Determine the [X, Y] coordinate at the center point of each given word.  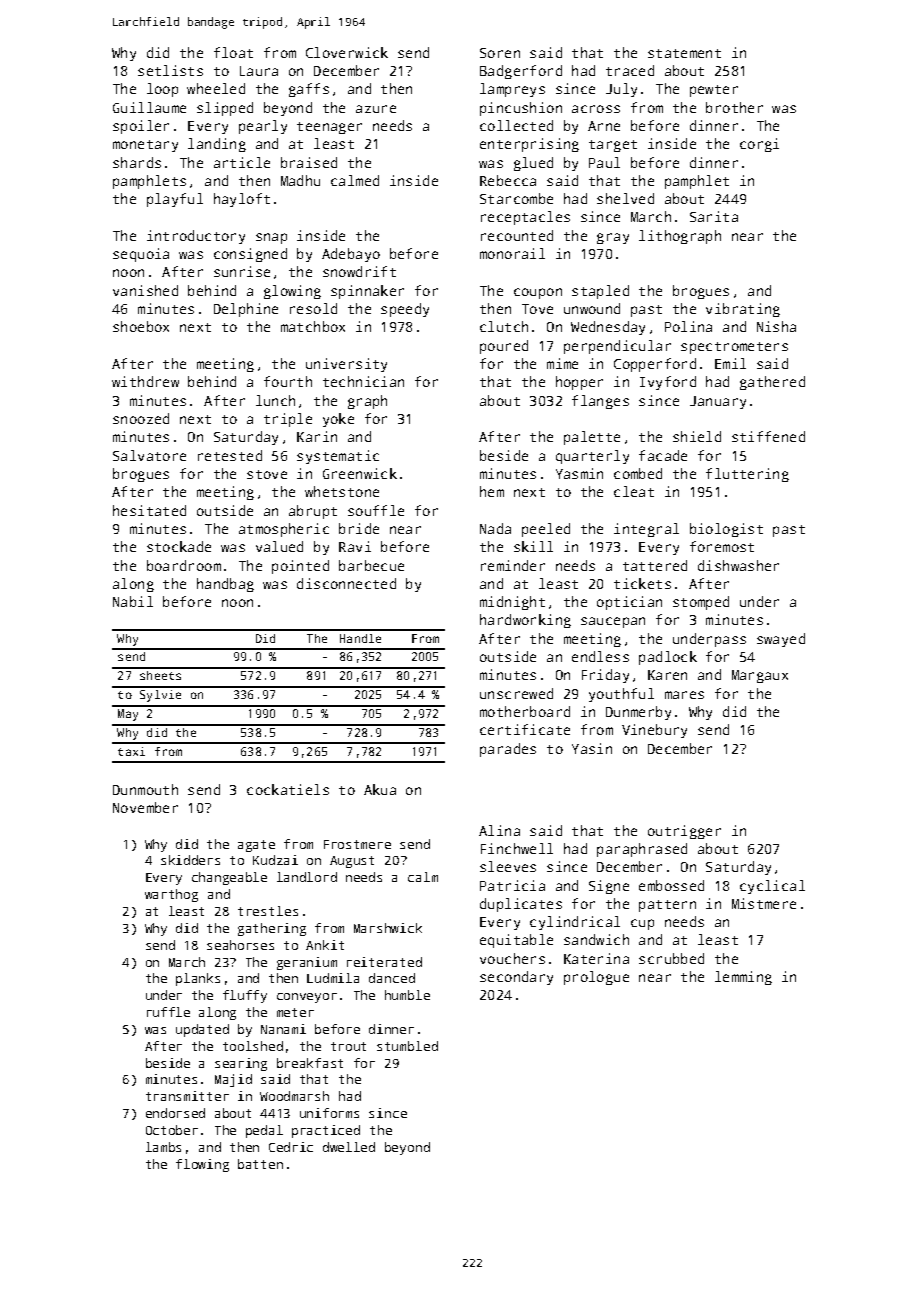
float [233, 52]
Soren [500, 53]
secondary [516, 978]
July [621, 90]
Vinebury [654, 731]
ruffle [168, 1012]
